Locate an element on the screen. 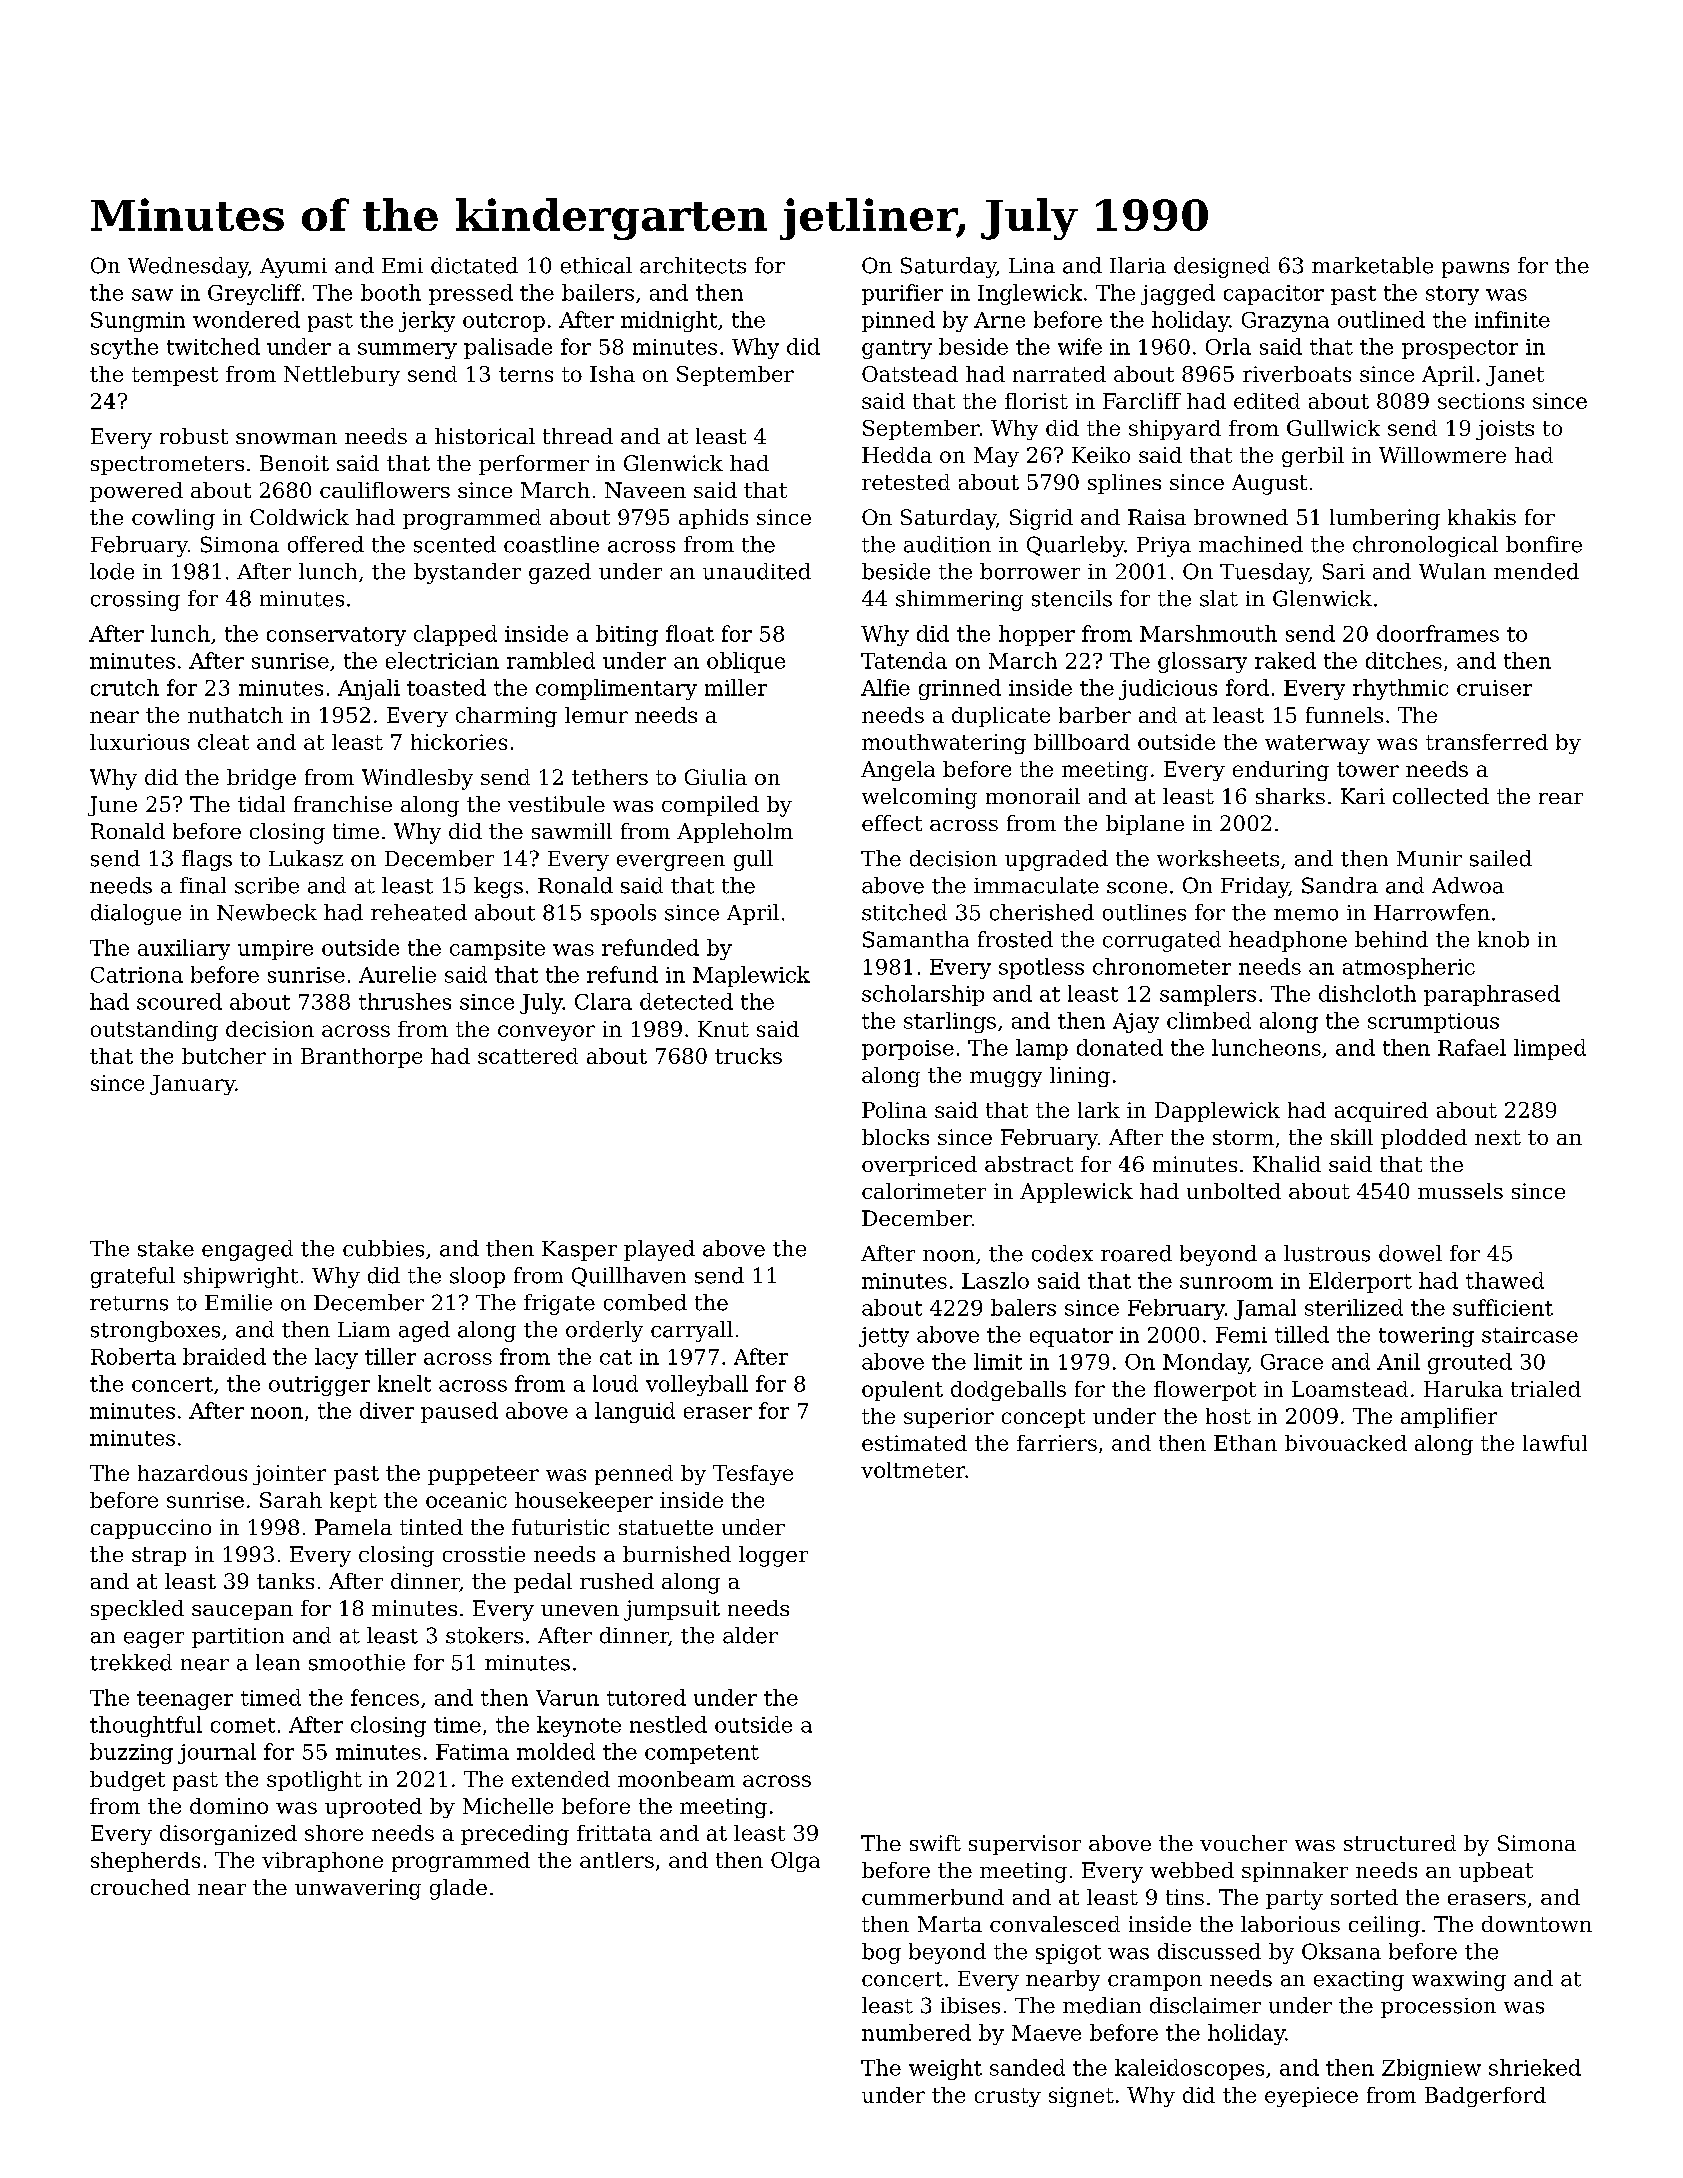 The width and height of the screenshot is (1683, 2178). bivouacked is located at coordinates (1346, 1443).
